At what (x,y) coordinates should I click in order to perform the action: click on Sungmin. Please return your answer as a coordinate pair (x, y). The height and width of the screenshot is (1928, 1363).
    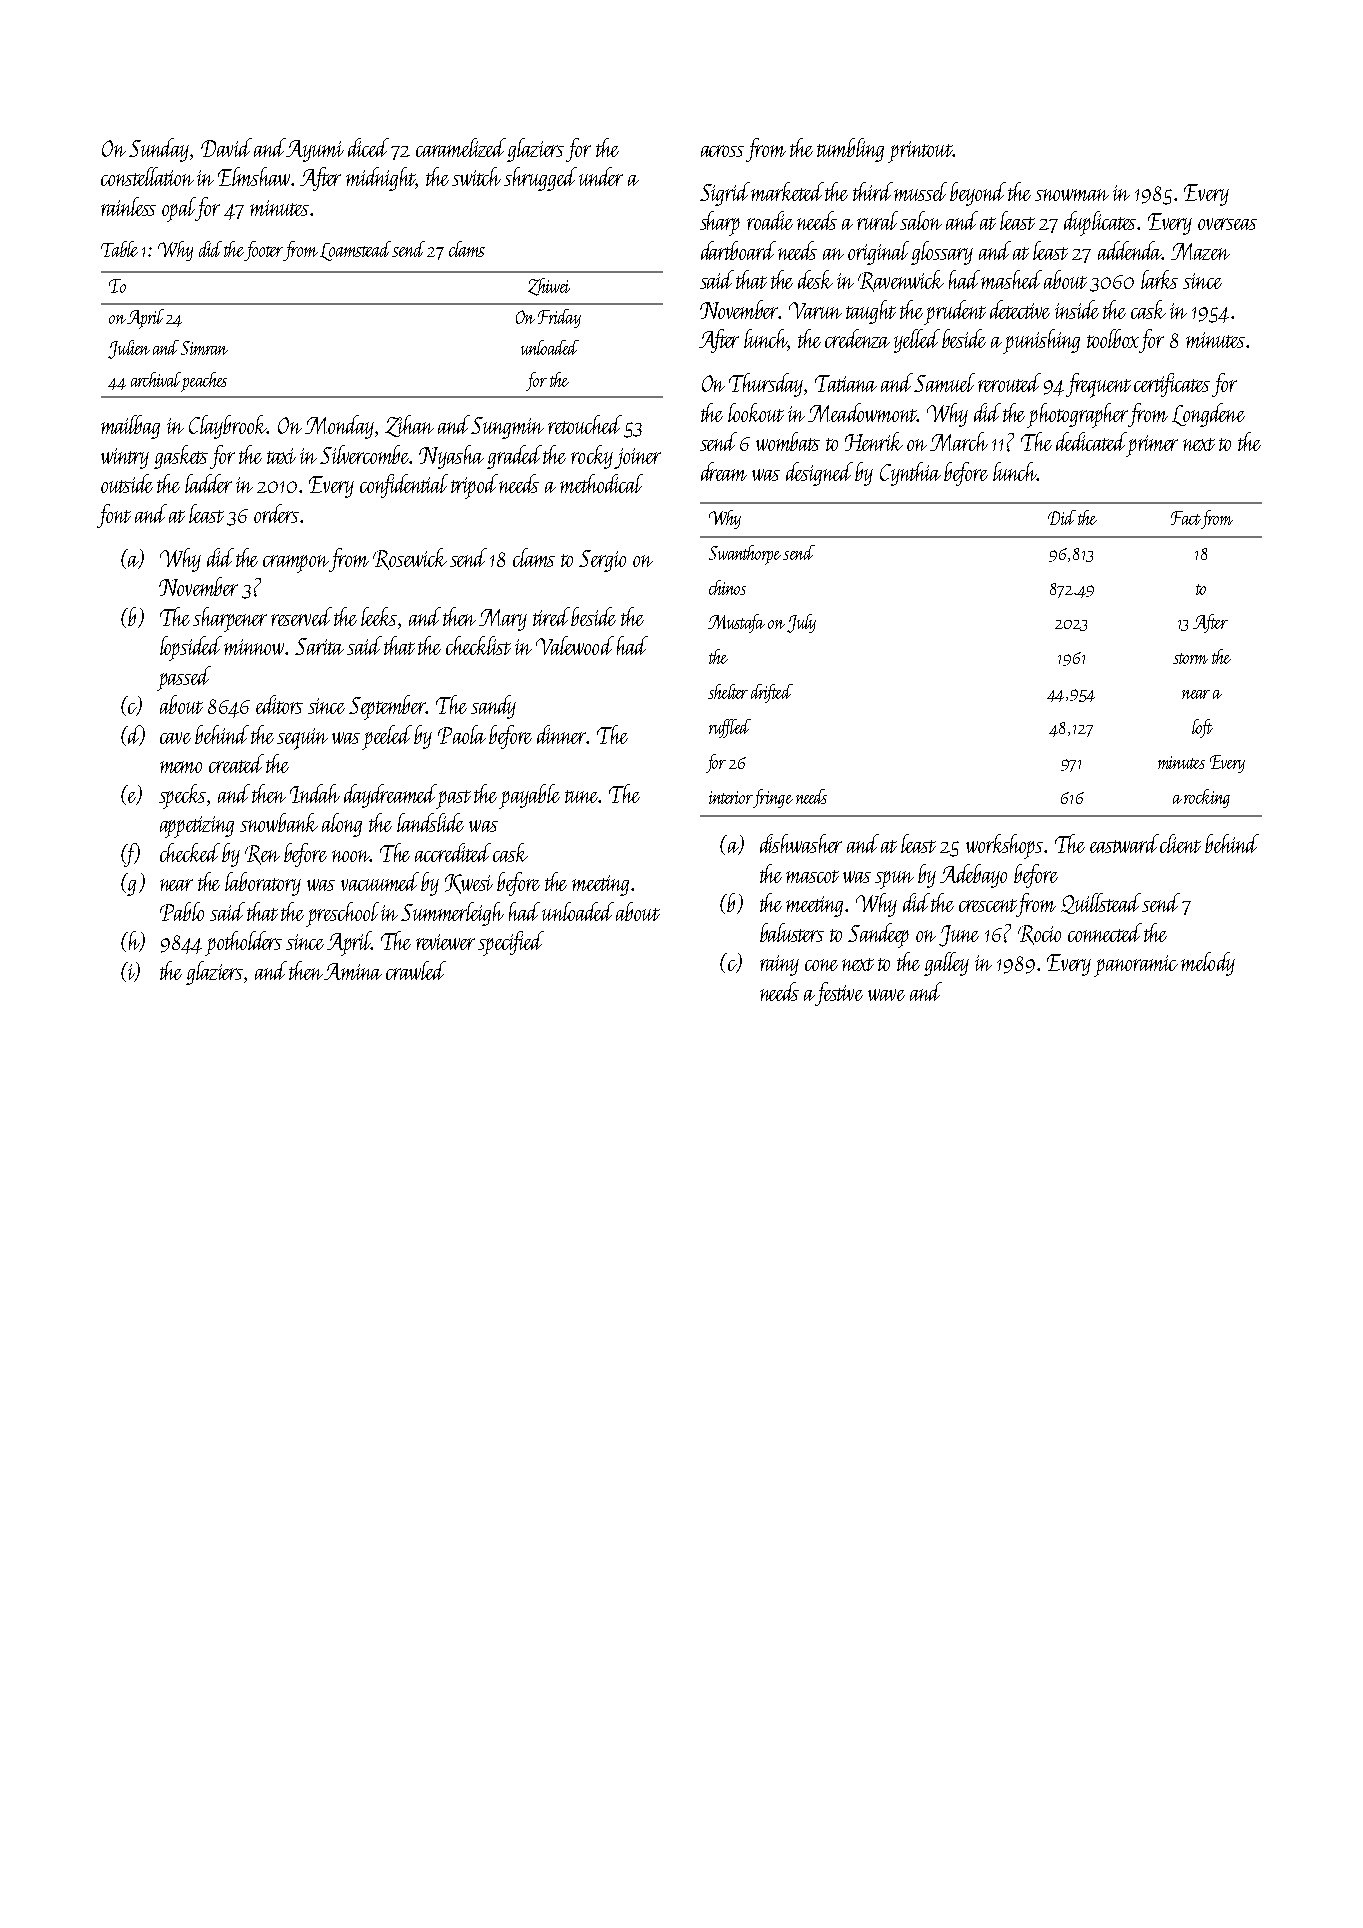
    Looking at the image, I should click on (507, 428).
